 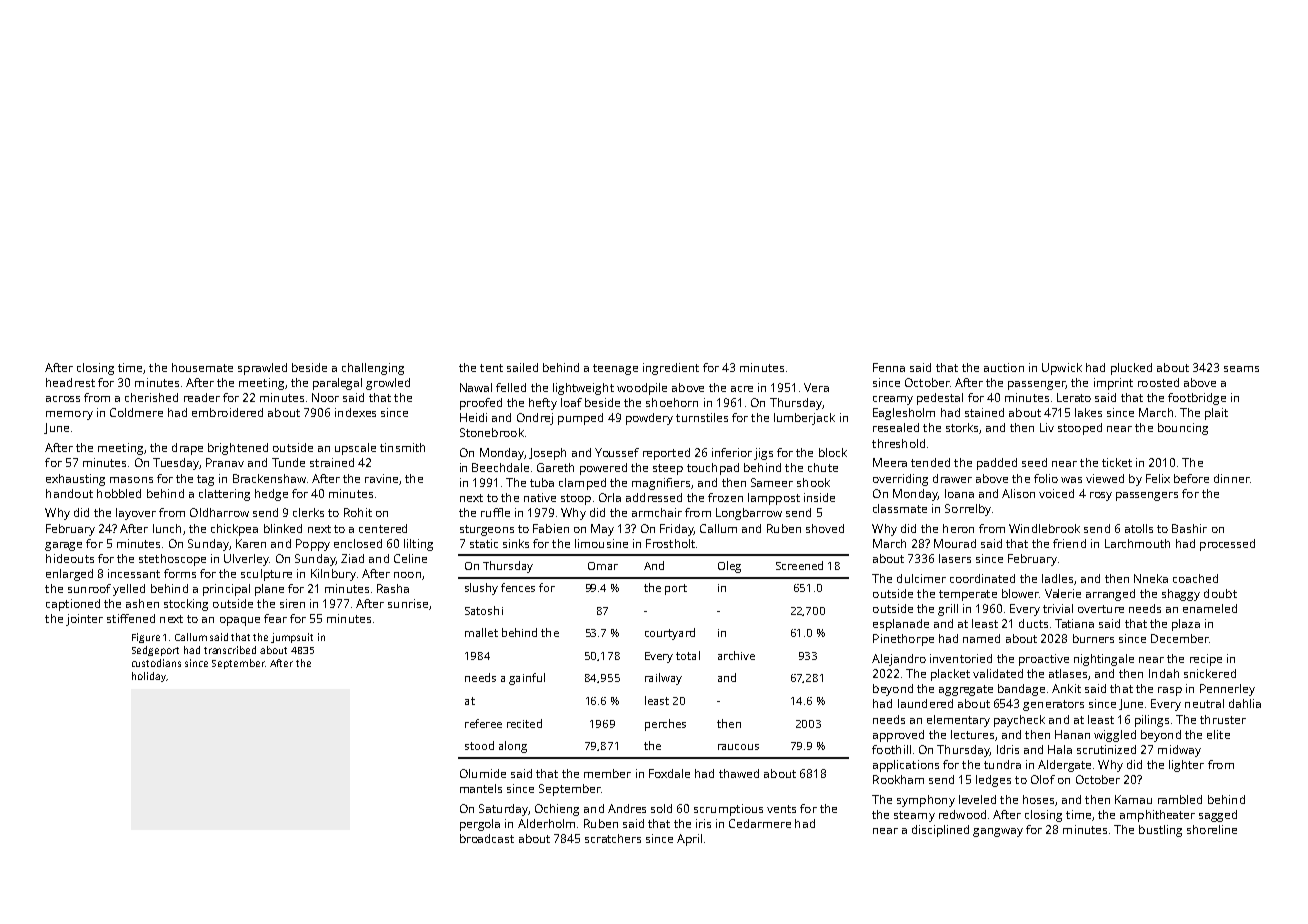 I want to click on referee, so click(x=483, y=723).
